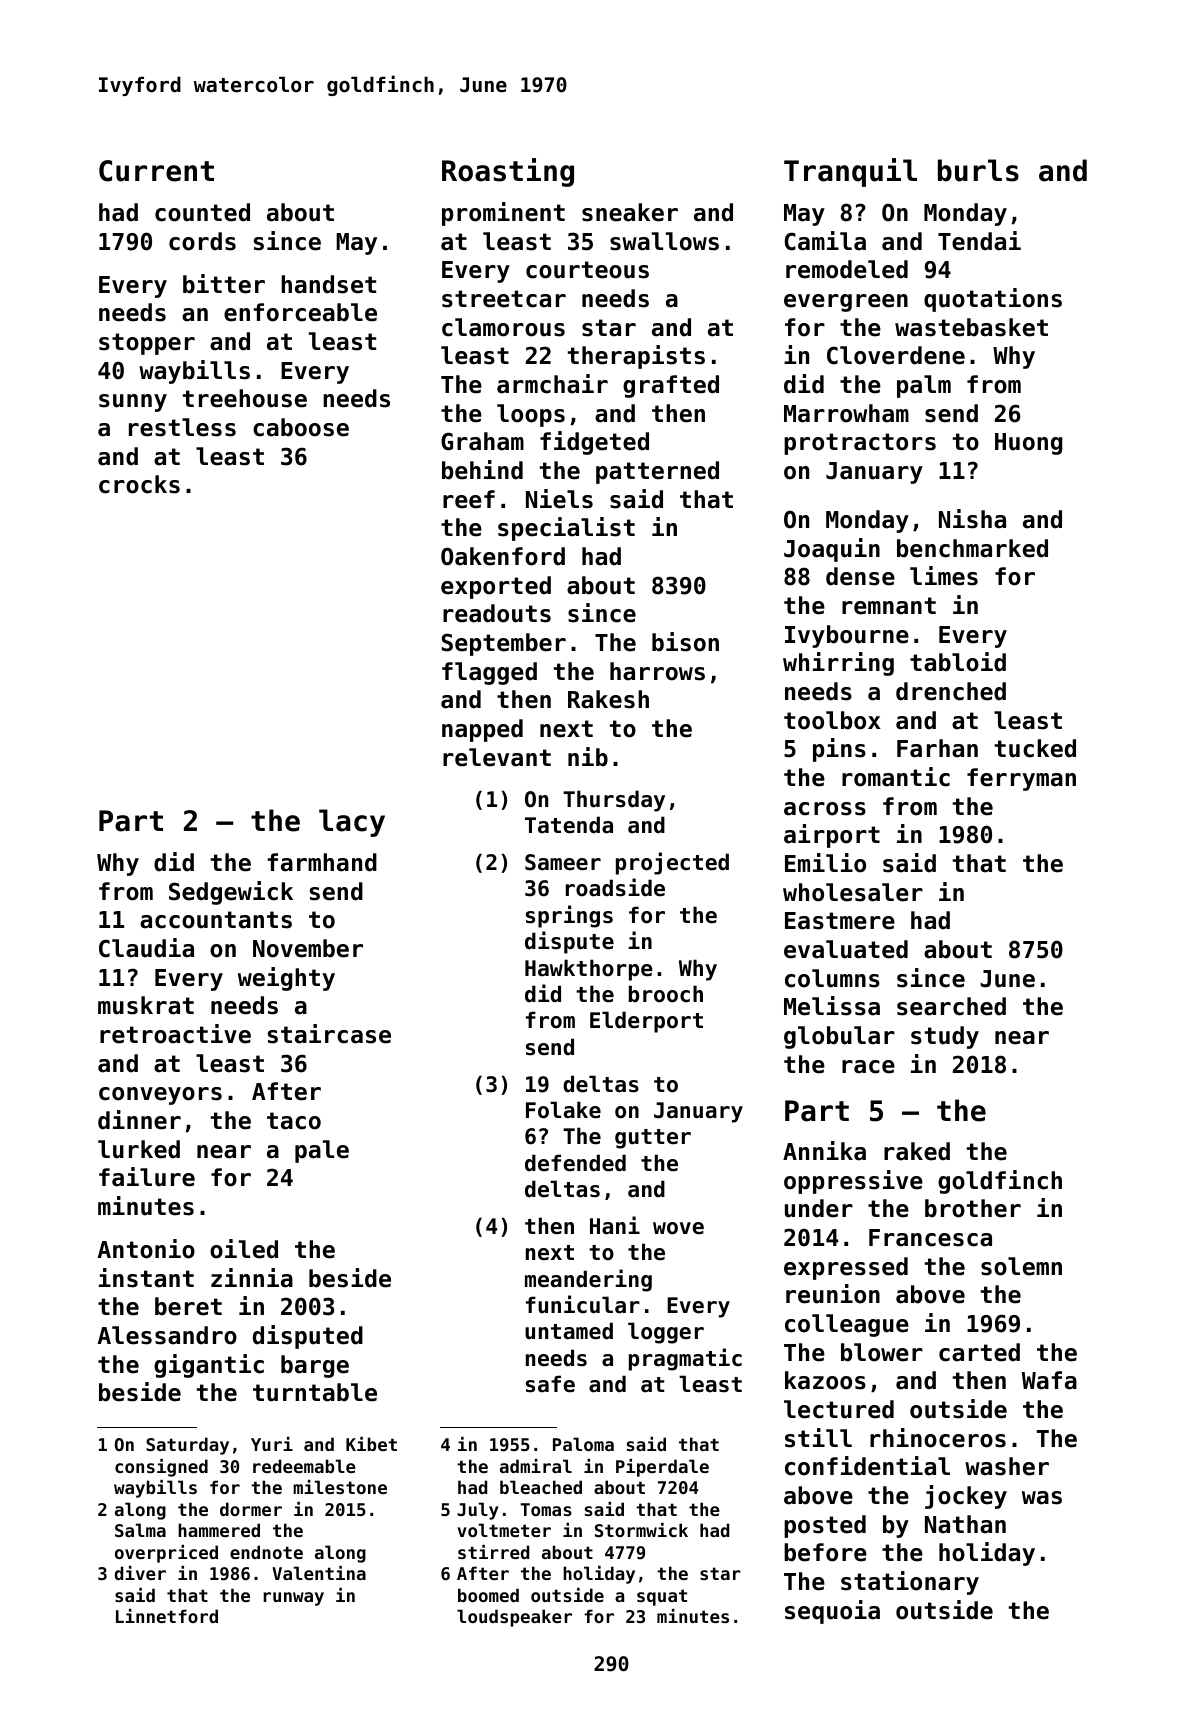 This page has width=1187, height=1719. I want to click on Tranquil, so click(850, 172).
